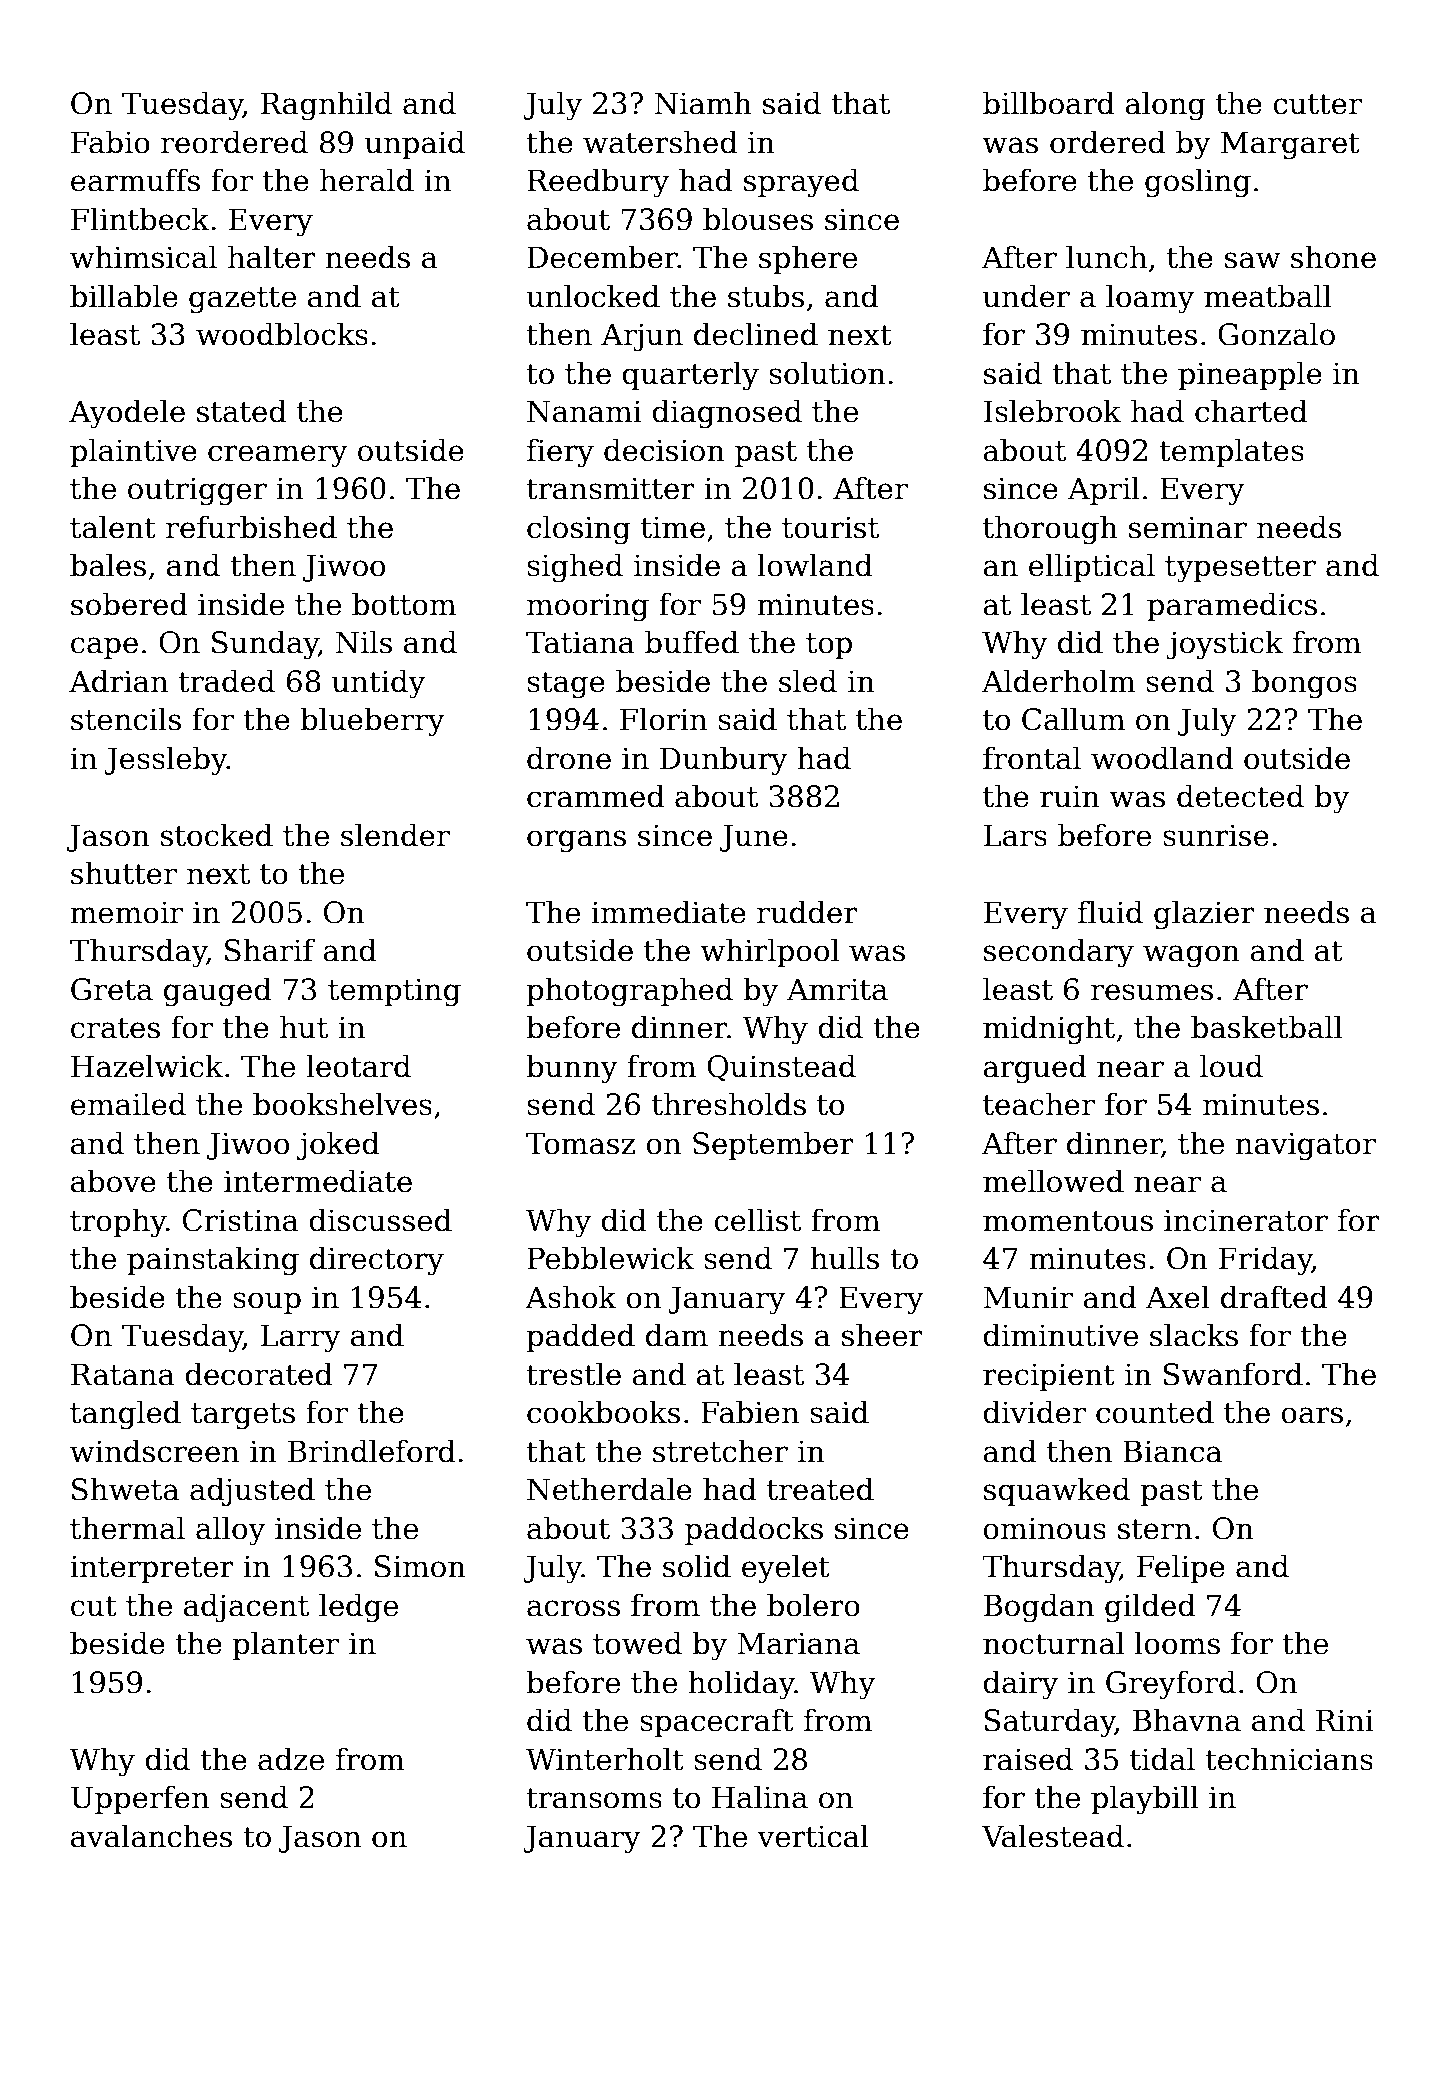 The image size is (1450, 2100). Describe the element at coordinates (1266, 1027) in the screenshot. I see `basketball` at that location.
